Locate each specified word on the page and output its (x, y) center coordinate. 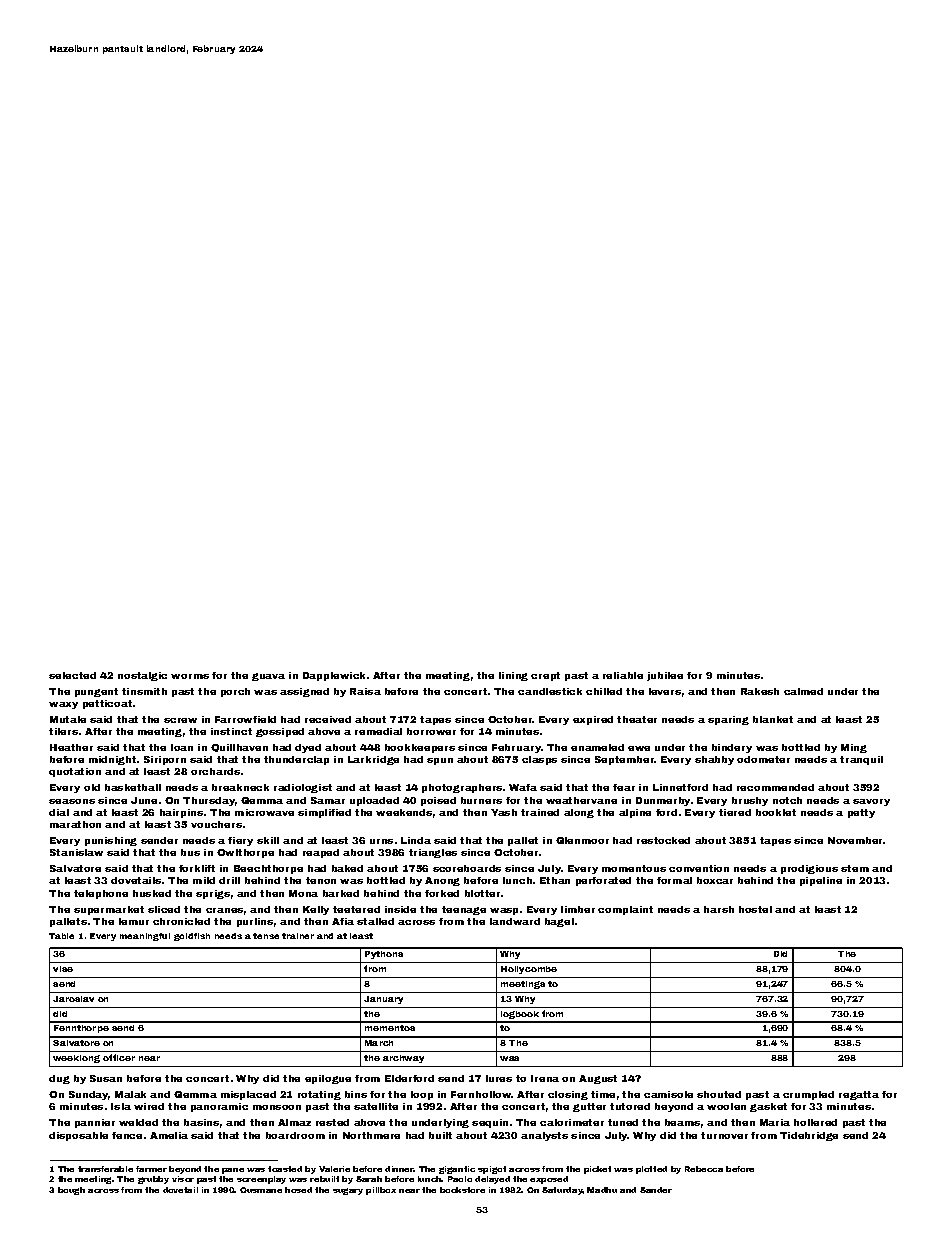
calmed (803, 691)
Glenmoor (582, 840)
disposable (78, 1136)
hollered (815, 1122)
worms (190, 676)
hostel (755, 909)
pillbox (381, 1191)
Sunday (89, 1095)
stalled (375, 921)
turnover (724, 1135)
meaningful (145, 937)
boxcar (715, 880)
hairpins (181, 813)
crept (545, 676)
